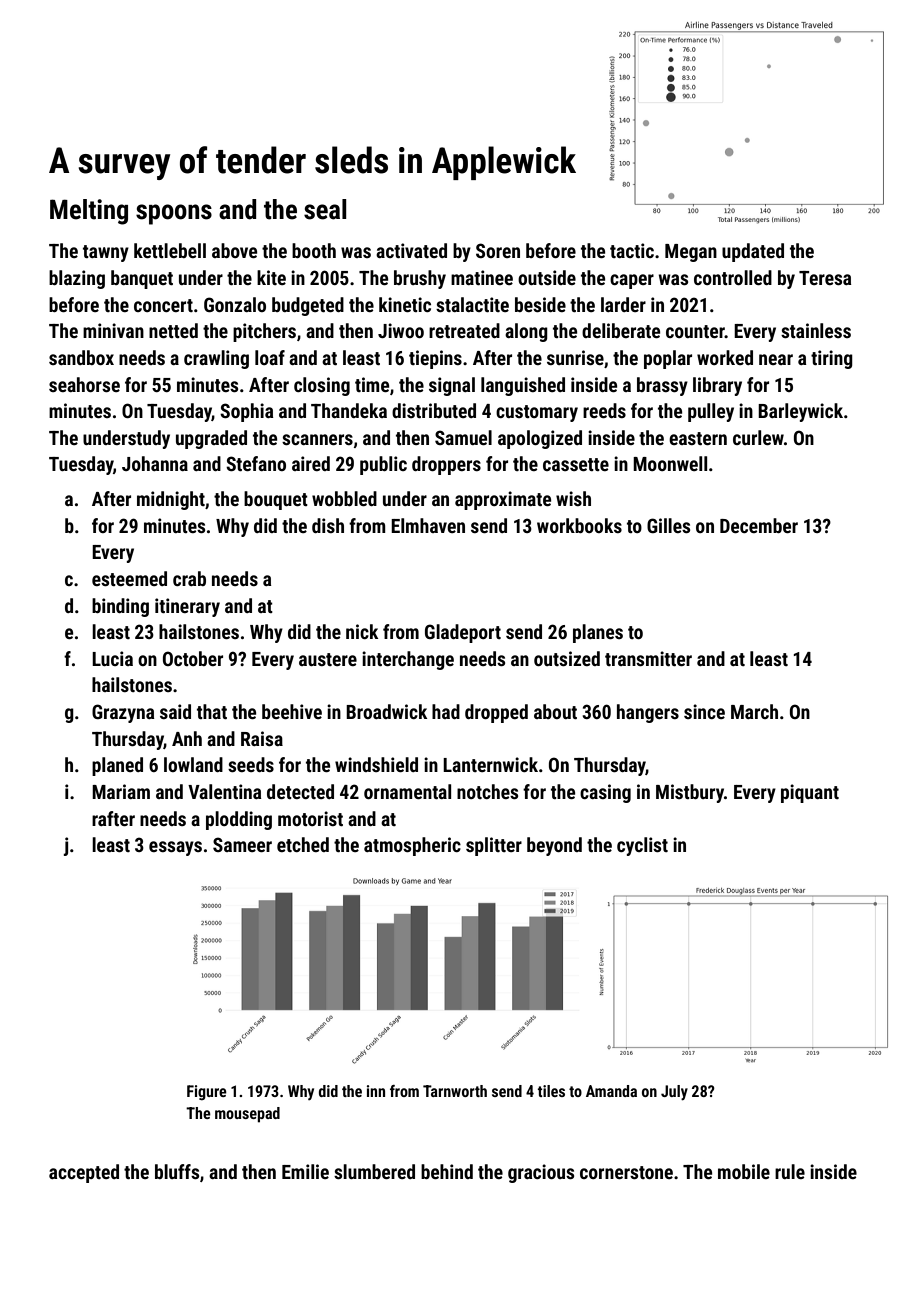 Image resolution: width=908 pixels, height=1316 pixels. I want to click on cyclist, so click(642, 846).
